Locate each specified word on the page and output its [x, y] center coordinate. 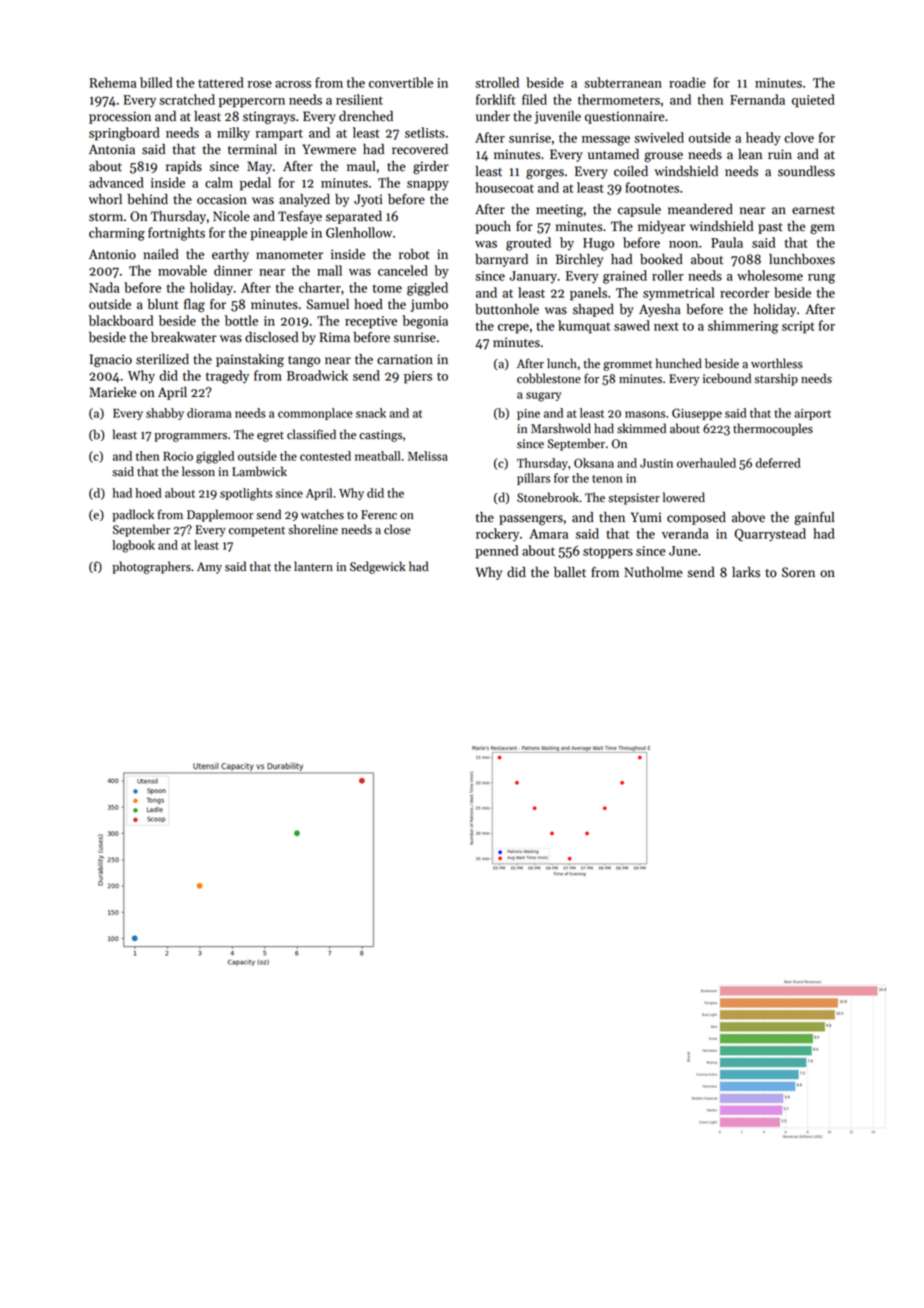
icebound [727, 378]
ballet [570, 572]
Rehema [112, 82]
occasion [222, 199]
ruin [780, 154]
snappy [428, 186]
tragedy [227, 377]
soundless [806, 171]
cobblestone [549, 378]
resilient [359, 99]
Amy [209, 568]
